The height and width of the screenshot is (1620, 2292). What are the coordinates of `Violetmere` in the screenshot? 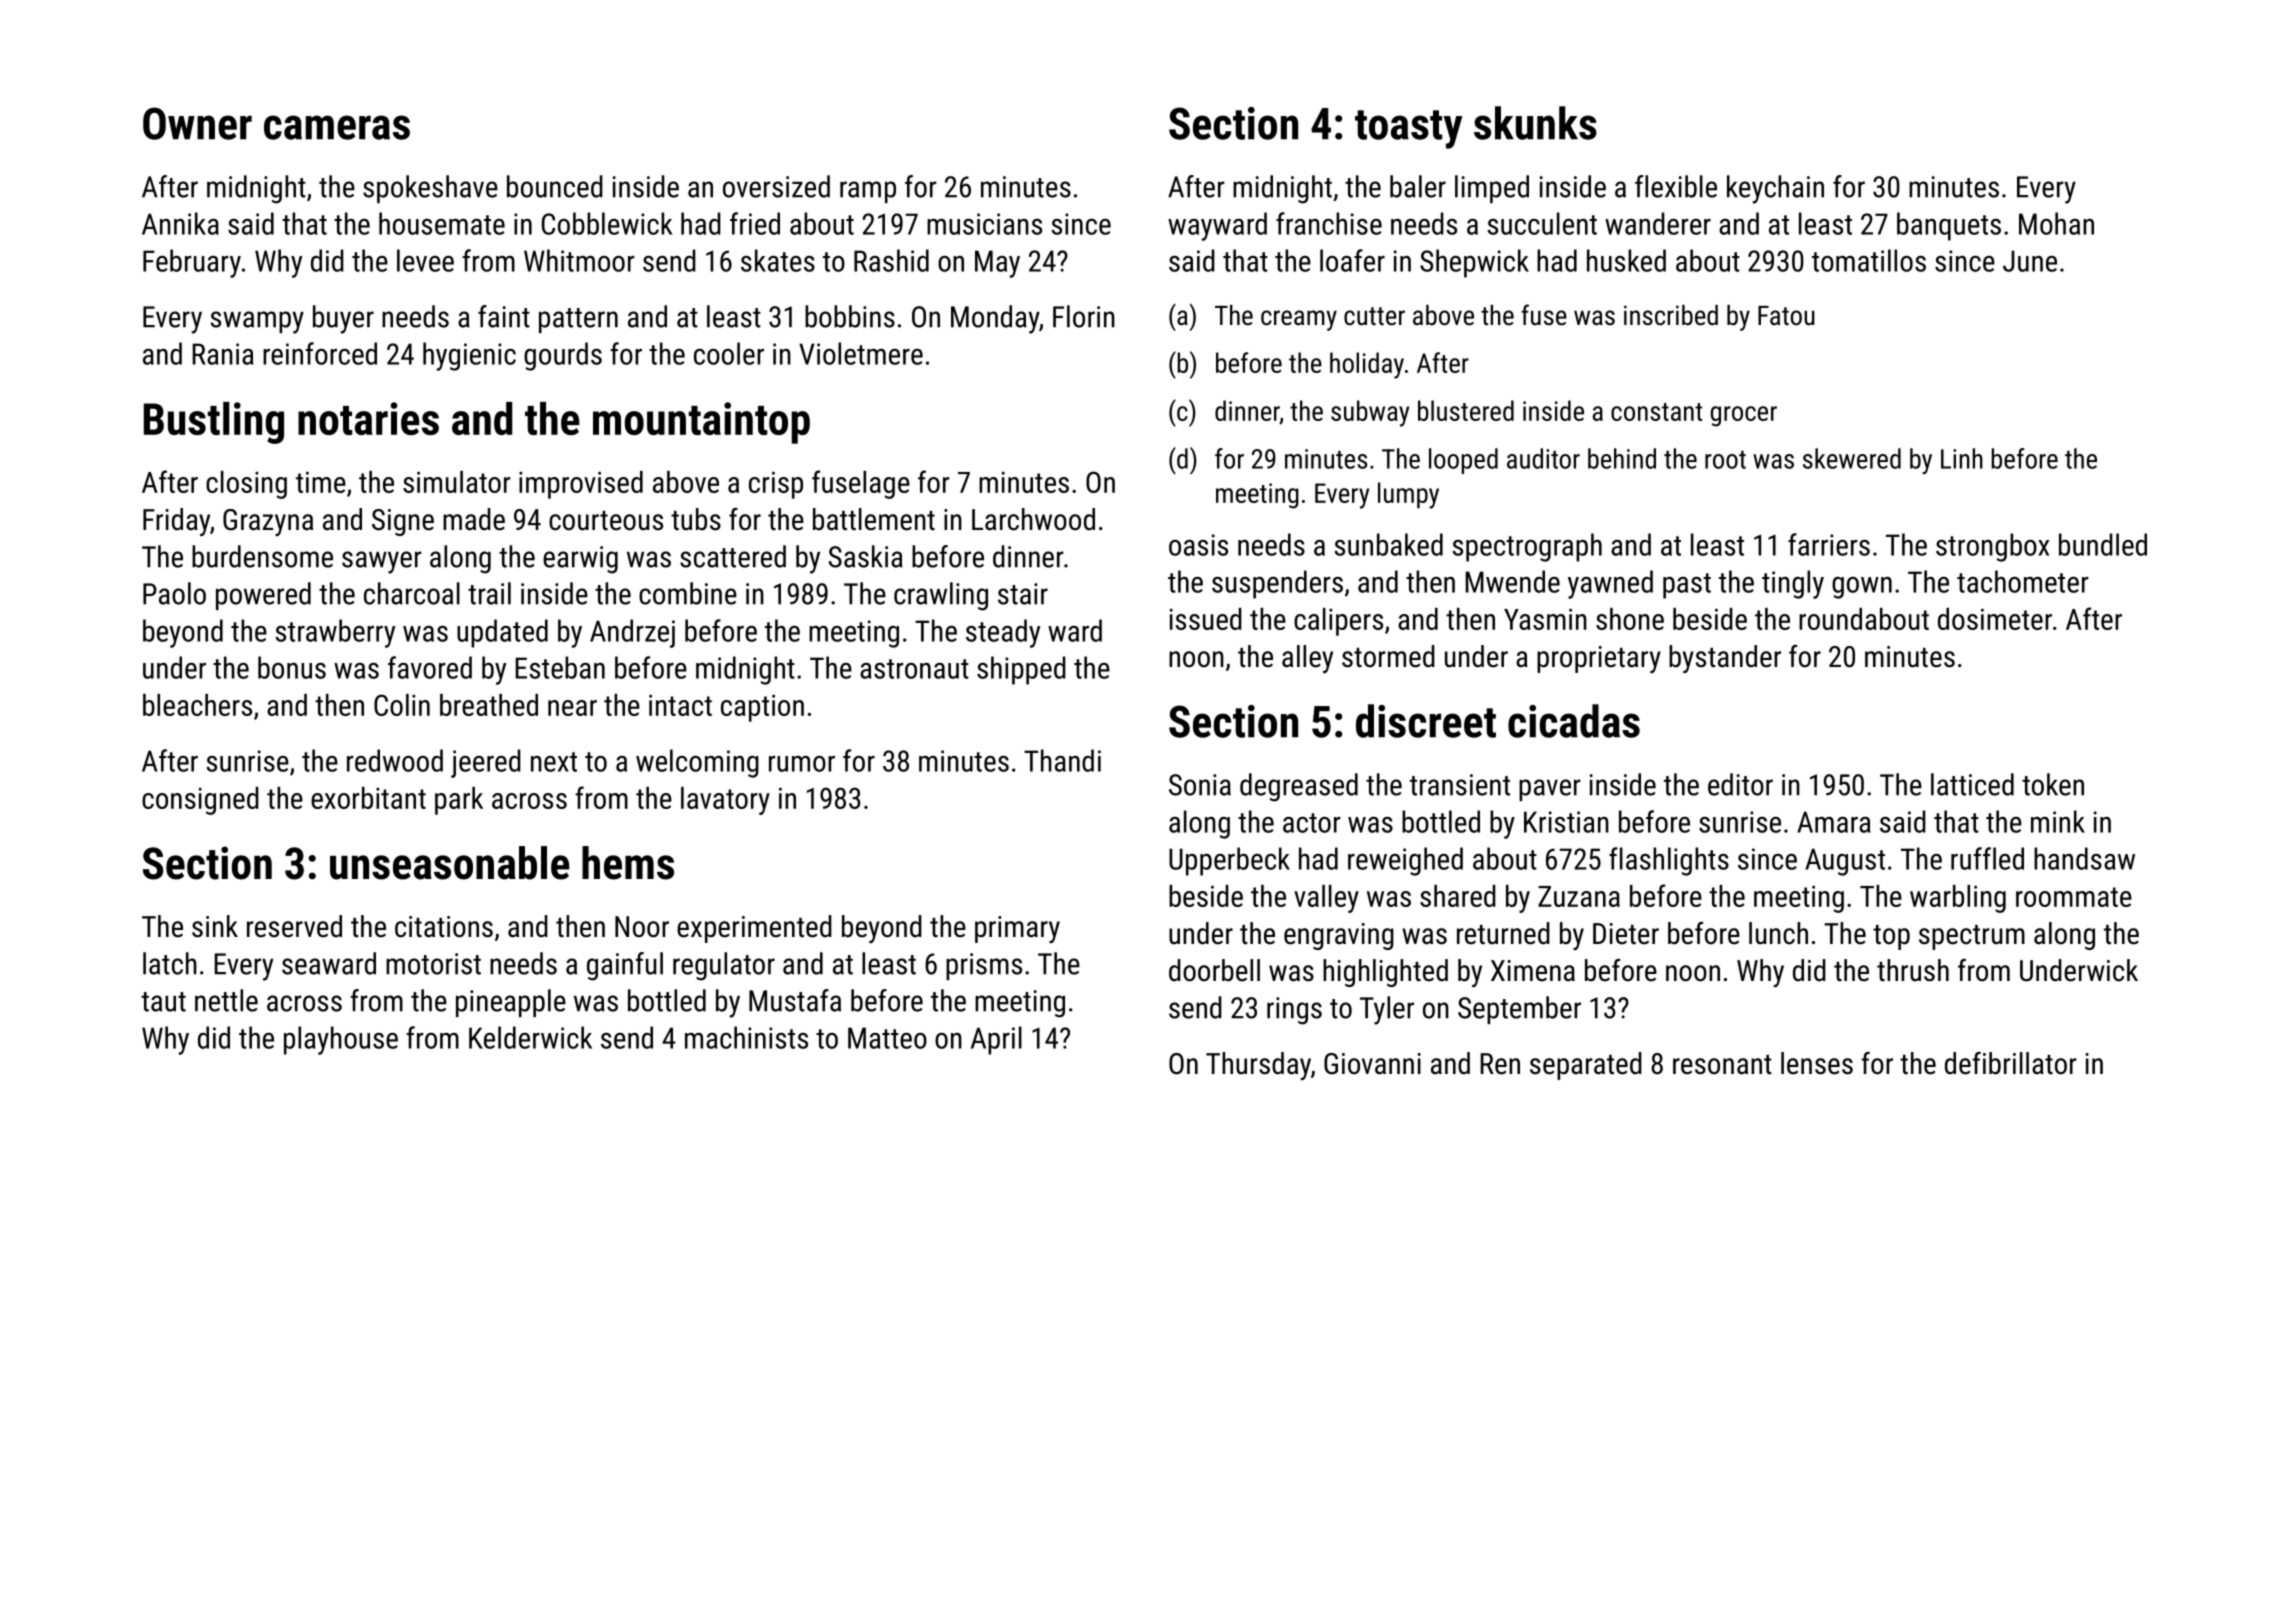 It's located at (861, 353).
